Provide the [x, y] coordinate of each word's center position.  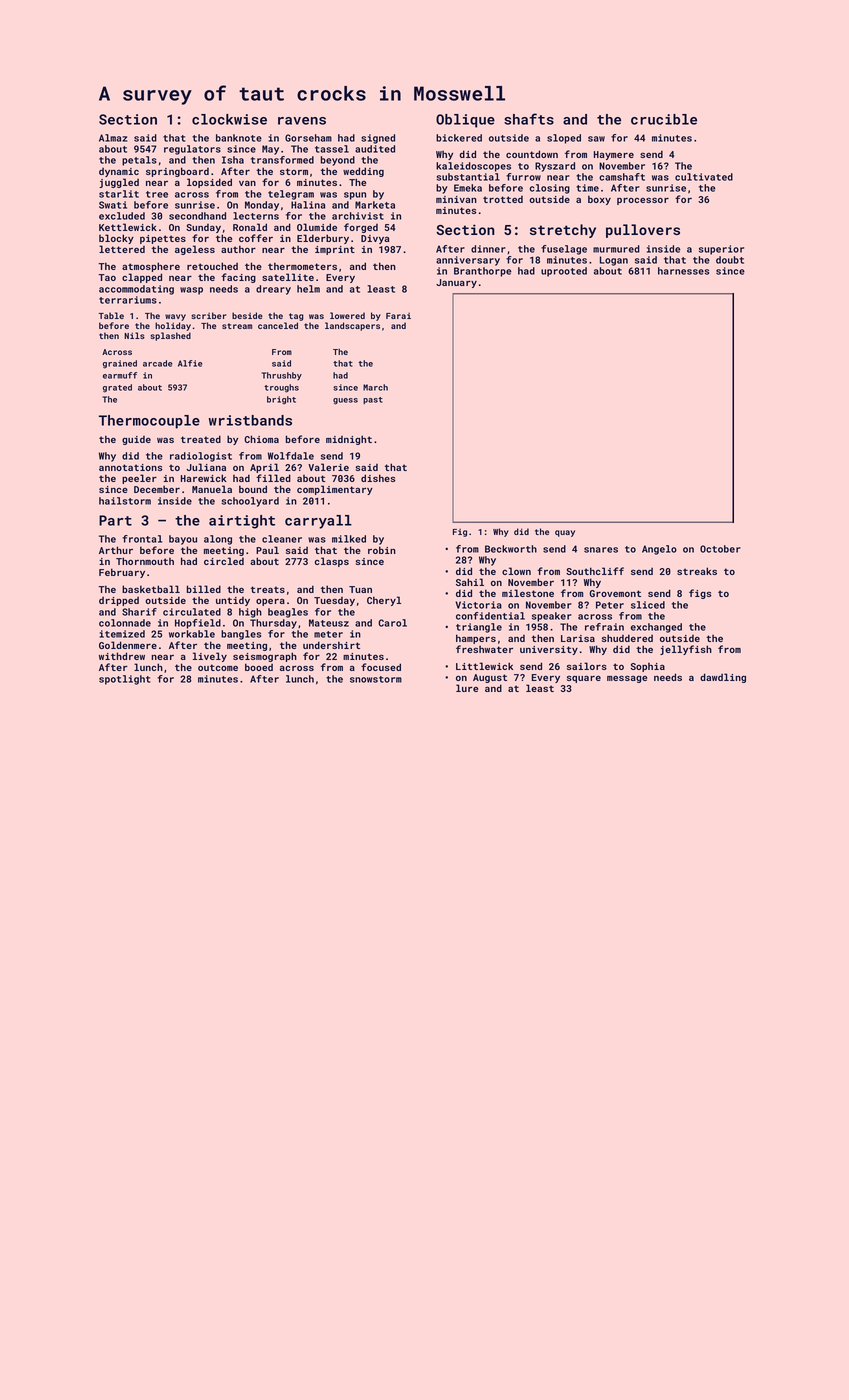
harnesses [683, 271]
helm [308, 289]
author [238, 249]
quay [565, 533]
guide [136, 440]
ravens [302, 121]
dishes [378, 478]
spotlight [125, 680]
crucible [664, 119]
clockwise [229, 119]
